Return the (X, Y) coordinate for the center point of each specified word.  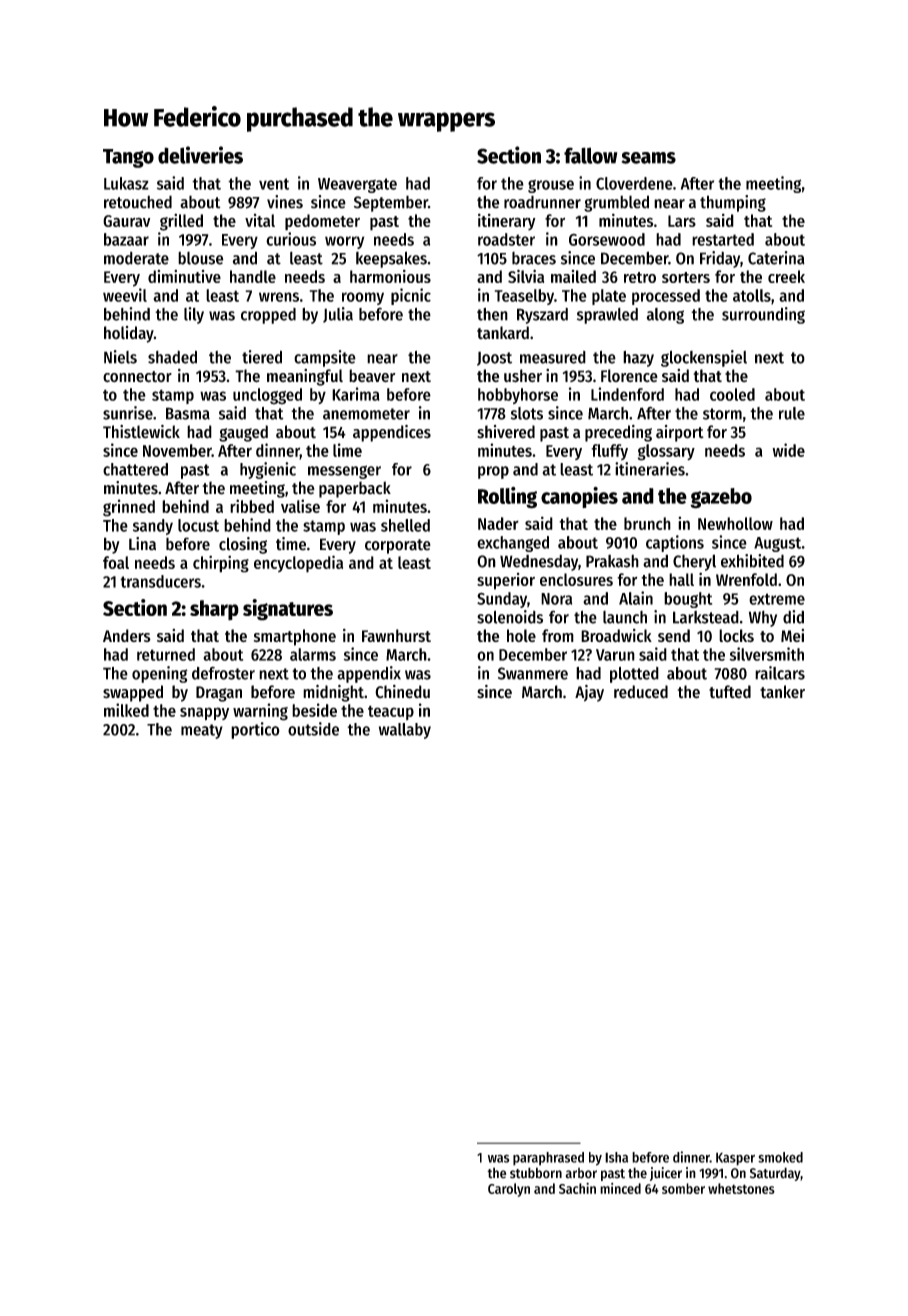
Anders (127, 635)
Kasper (735, 1159)
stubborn (536, 1173)
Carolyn (509, 1190)
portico (255, 730)
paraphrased (548, 1159)
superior (506, 581)
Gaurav (126, 221)
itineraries (650, 469)
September (391, 203)
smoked (780, 1157)
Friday (720, 259)
